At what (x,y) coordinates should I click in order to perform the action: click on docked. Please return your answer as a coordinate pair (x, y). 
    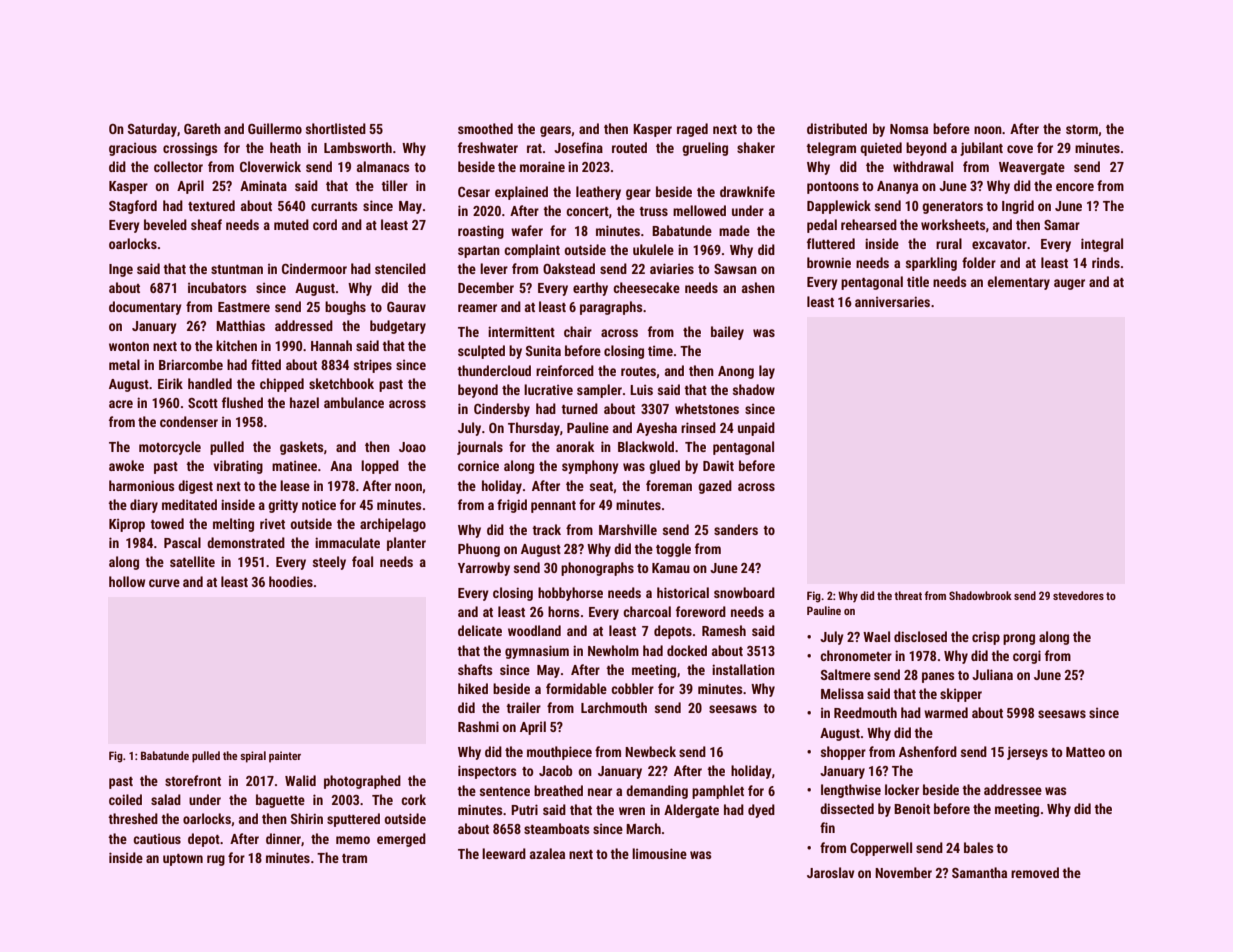
    Looking at the image, I should click on (687, 650).
